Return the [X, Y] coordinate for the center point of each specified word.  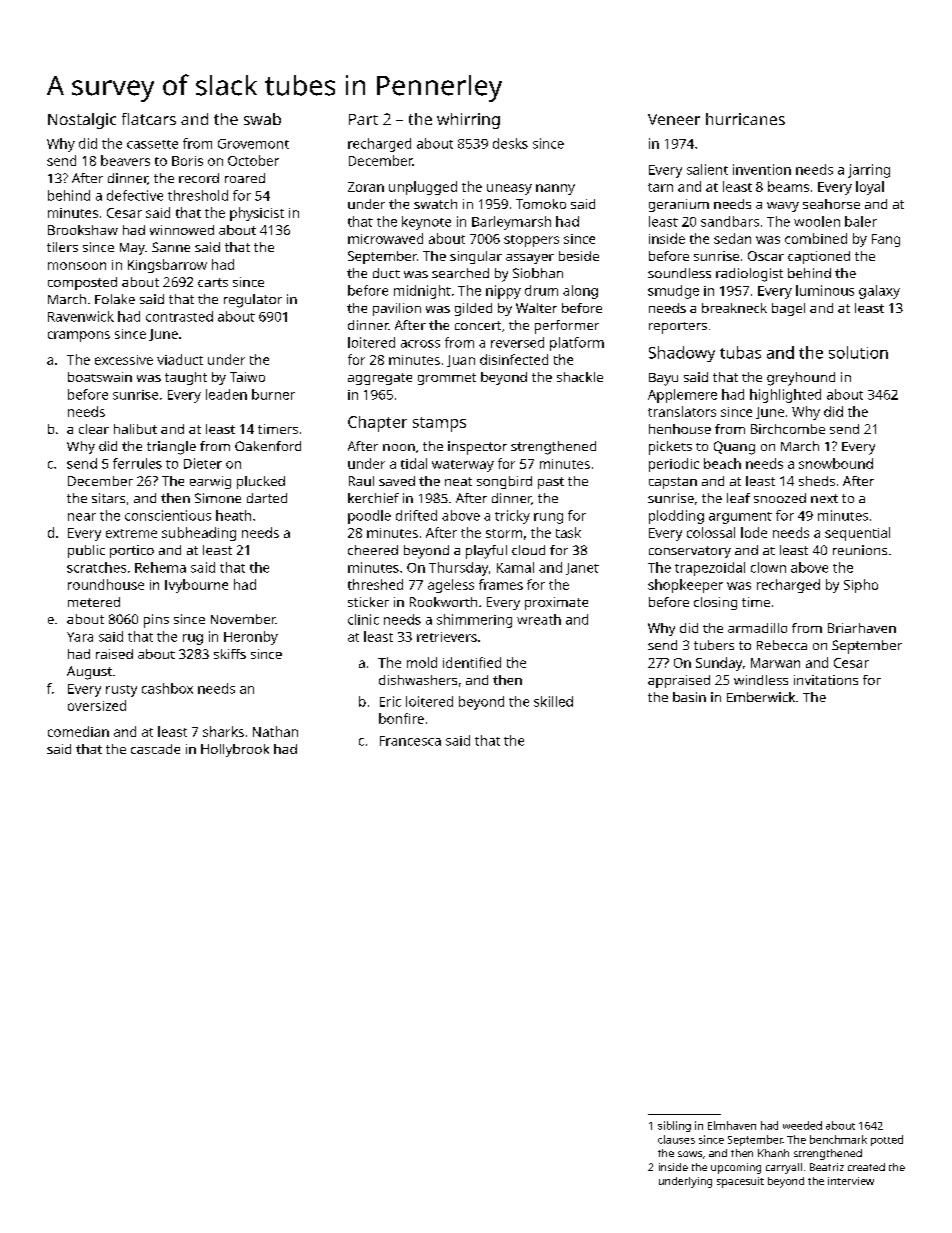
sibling [674, 1126]
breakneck [734, 308]
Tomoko [541, 204]
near [82, 517]
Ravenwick [81, 316]
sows [690, 1154]
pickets [670, 448]
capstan [673, 483]
